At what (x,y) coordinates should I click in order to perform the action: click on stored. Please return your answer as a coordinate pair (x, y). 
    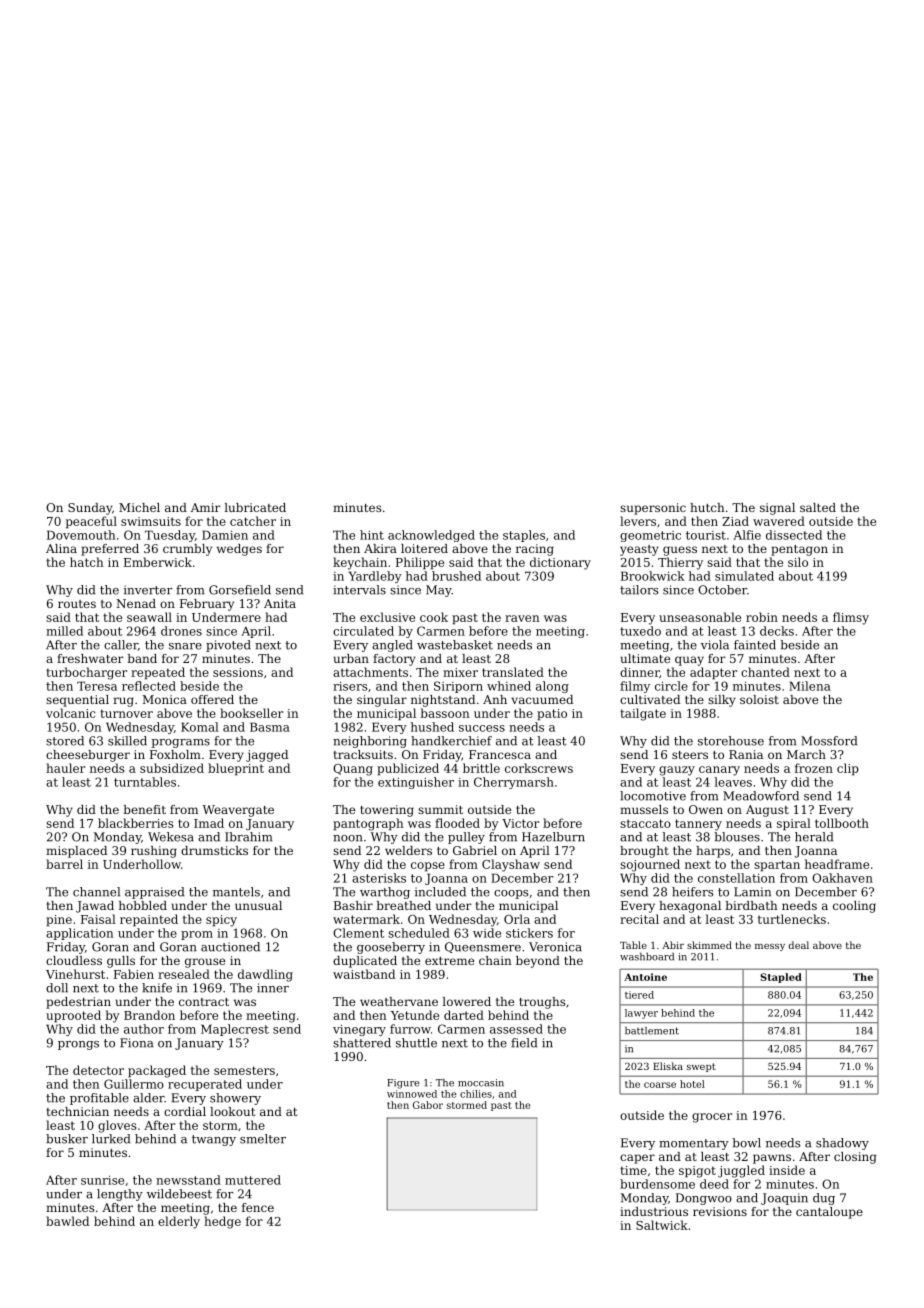
    Looking at the image, I should click on (65, 741).
